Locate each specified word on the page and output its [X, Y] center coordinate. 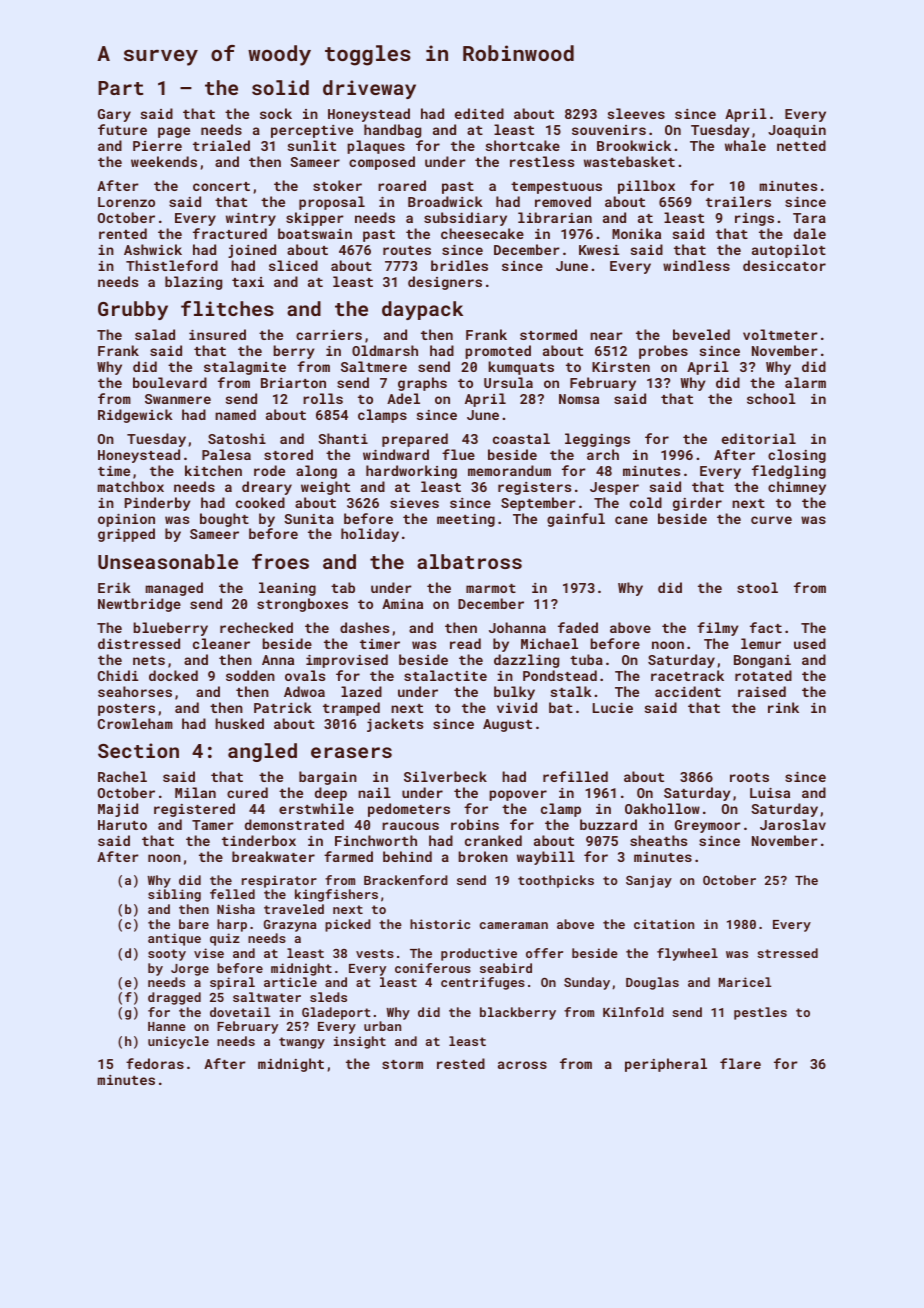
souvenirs [609, 130]
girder [697, 504]
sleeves [636, 113]
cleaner [221, 643]
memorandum [509, 470]
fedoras [155, 1063]
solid [280, 87]
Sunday [587, 983]
